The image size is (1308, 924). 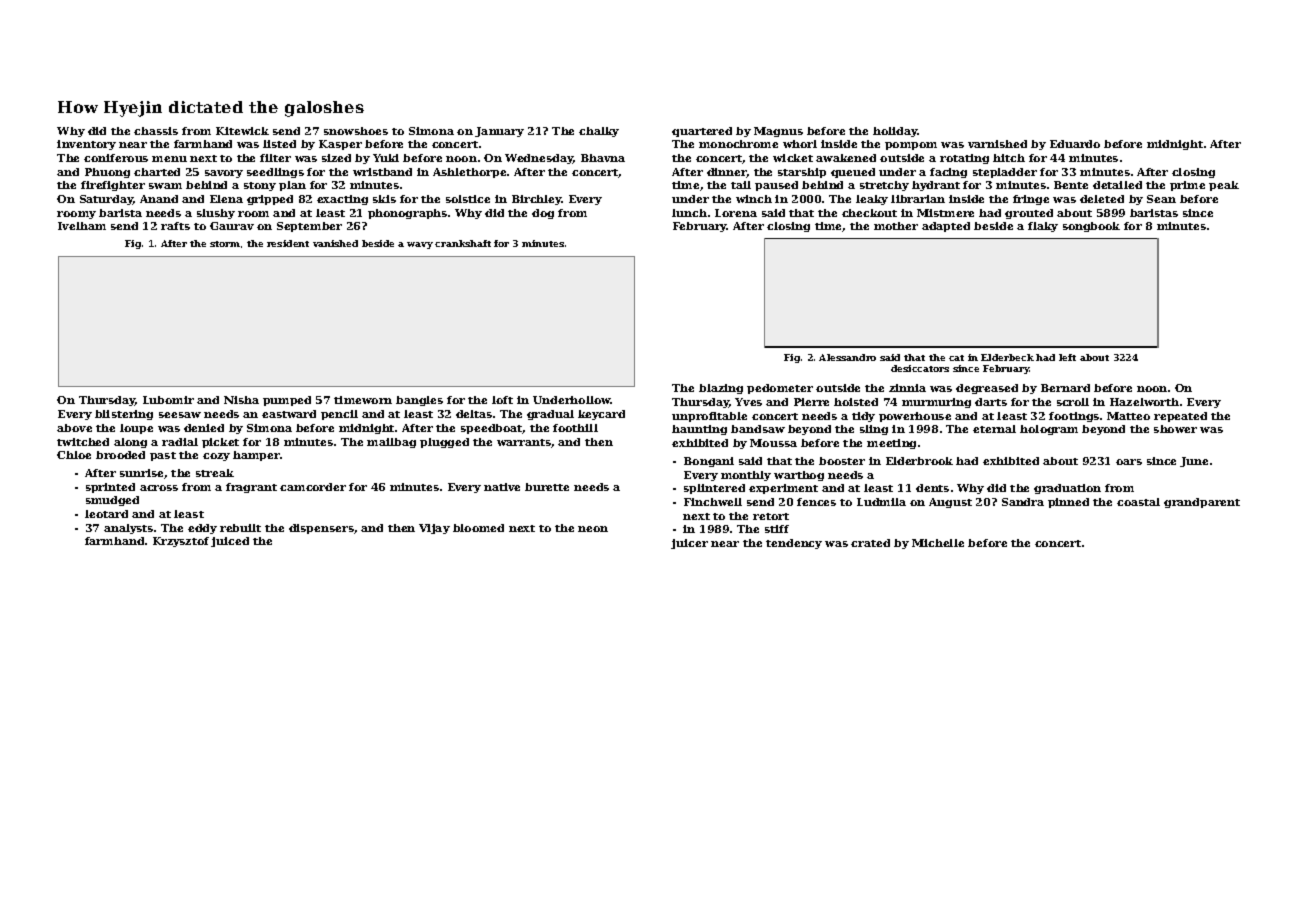 I want to click on crankshaft, so click(x=463, y=243).
